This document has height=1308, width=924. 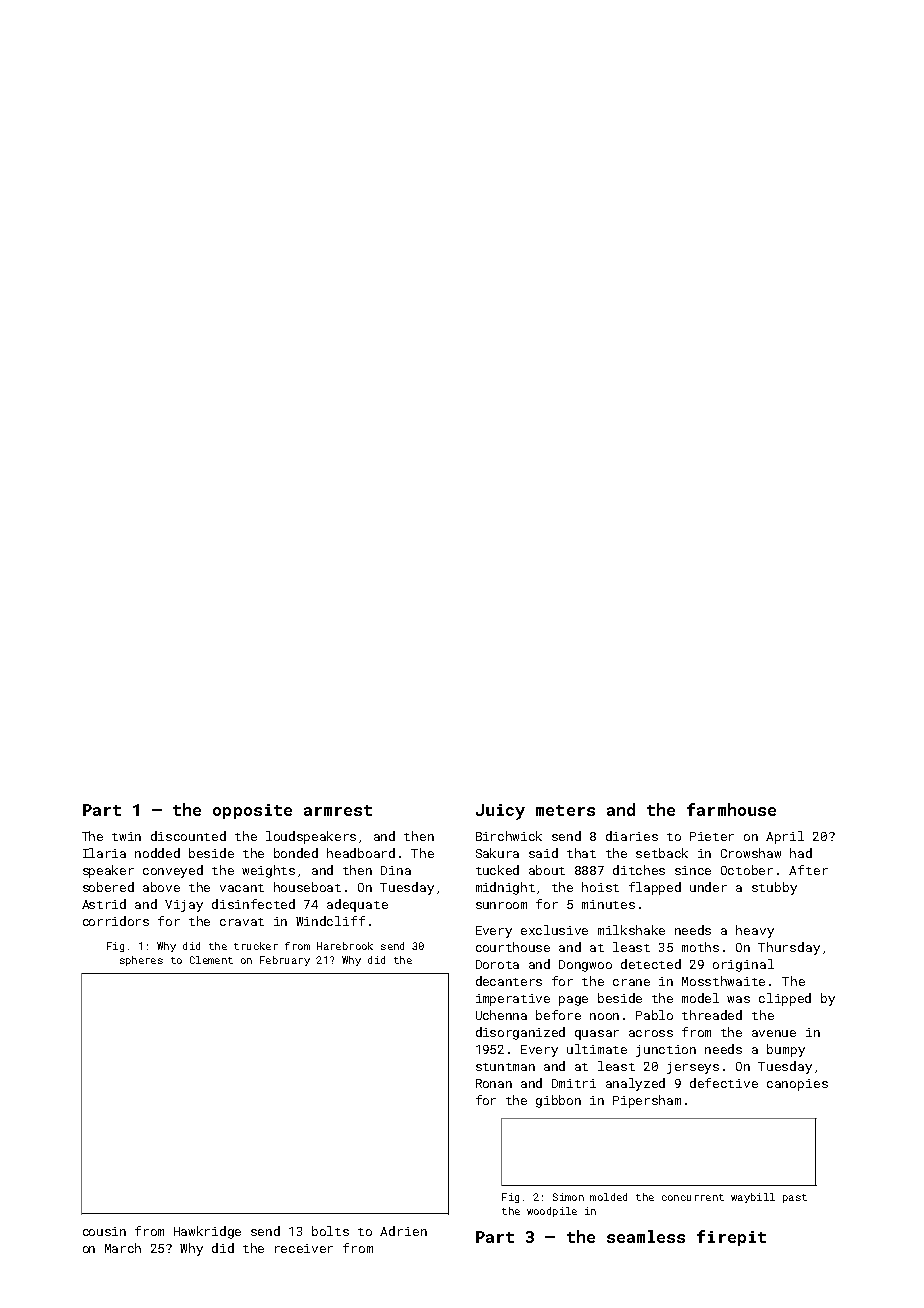 What do you see at coordinates (632, 836) in the document?
I see `diaries` at bounding box center [632, 836].
